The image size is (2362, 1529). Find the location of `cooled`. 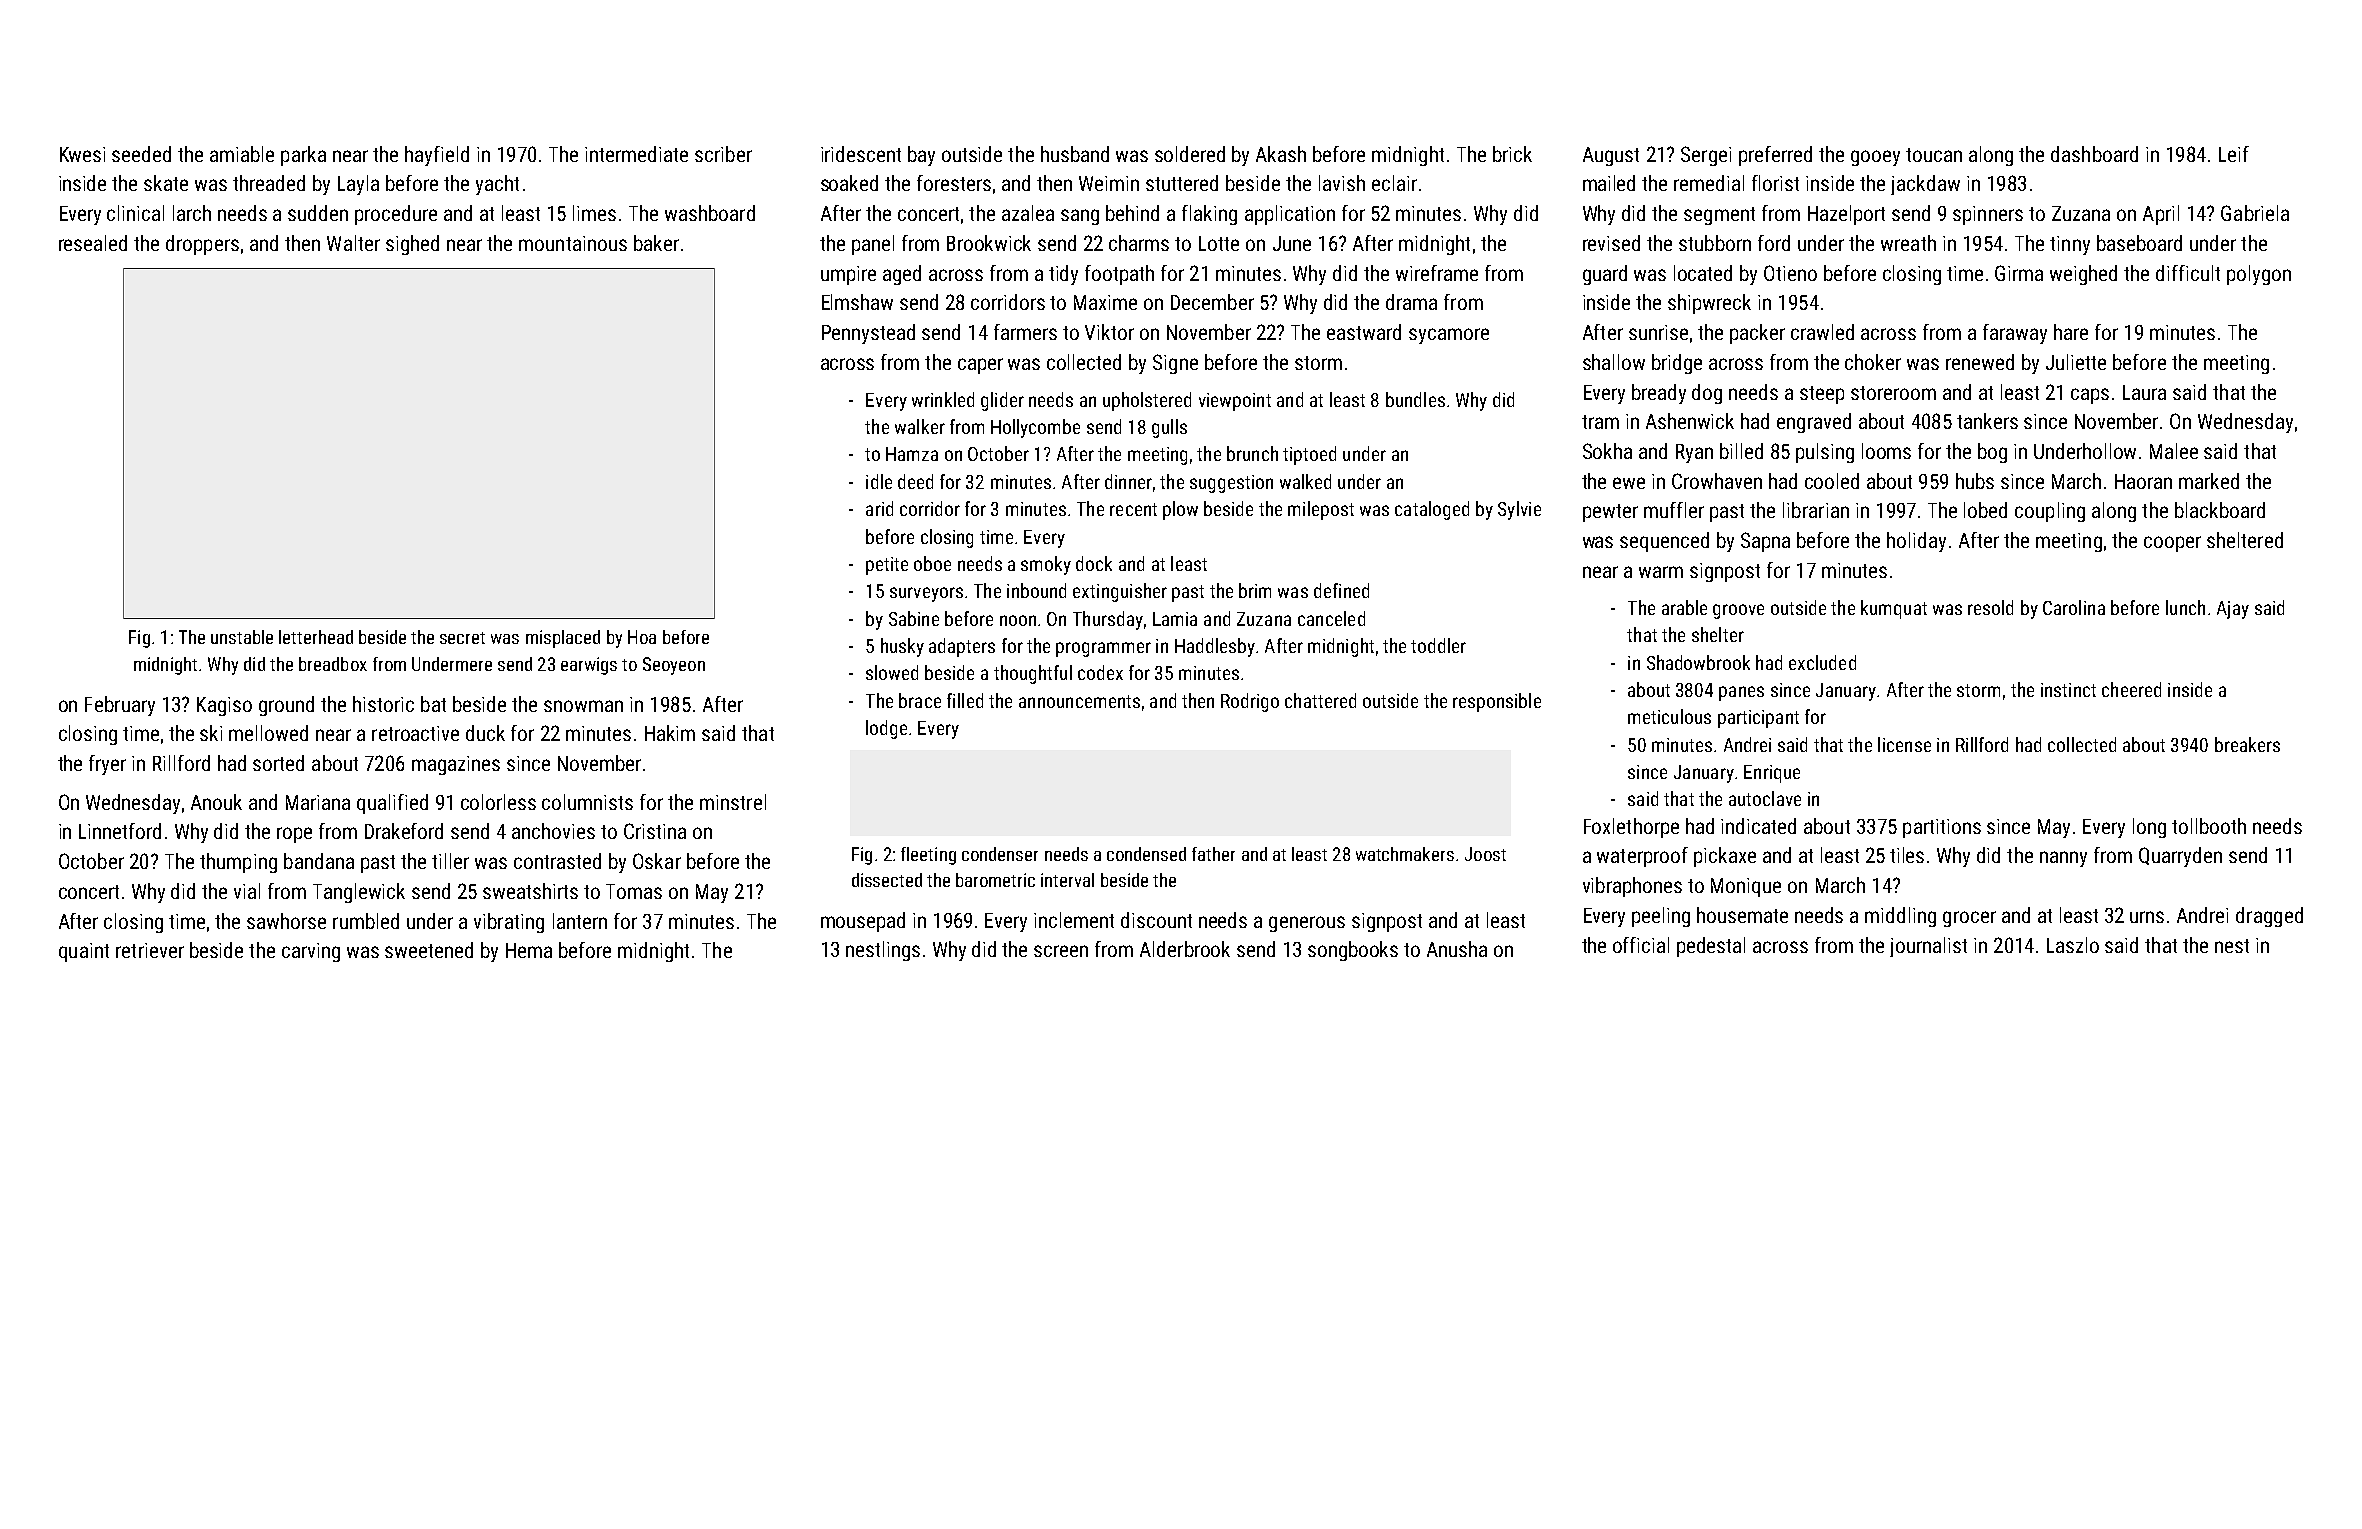

cooled is located at coordinates (1832, 481).
